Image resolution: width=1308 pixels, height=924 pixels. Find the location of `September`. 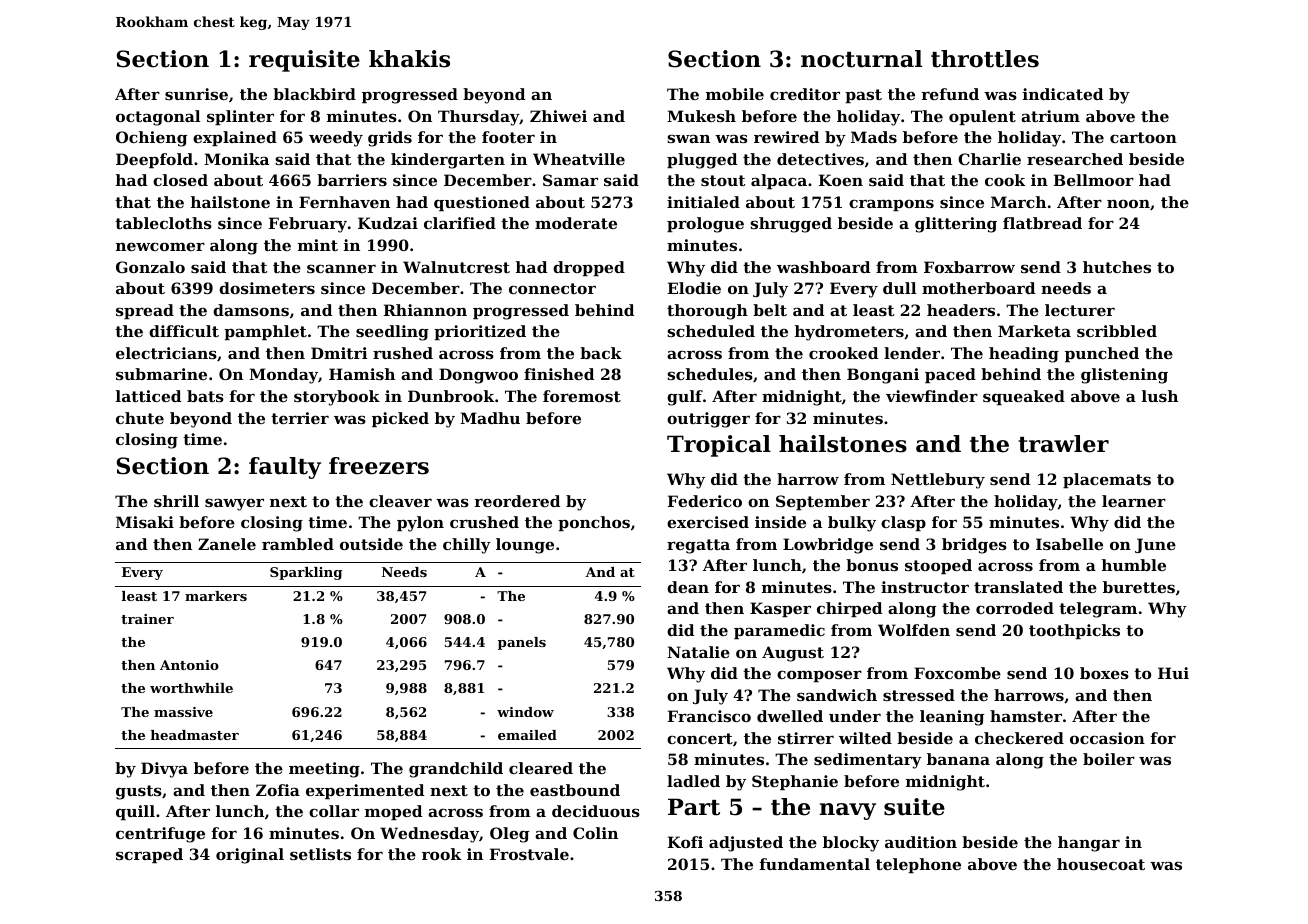

September is located at coordinates (823, 502).
